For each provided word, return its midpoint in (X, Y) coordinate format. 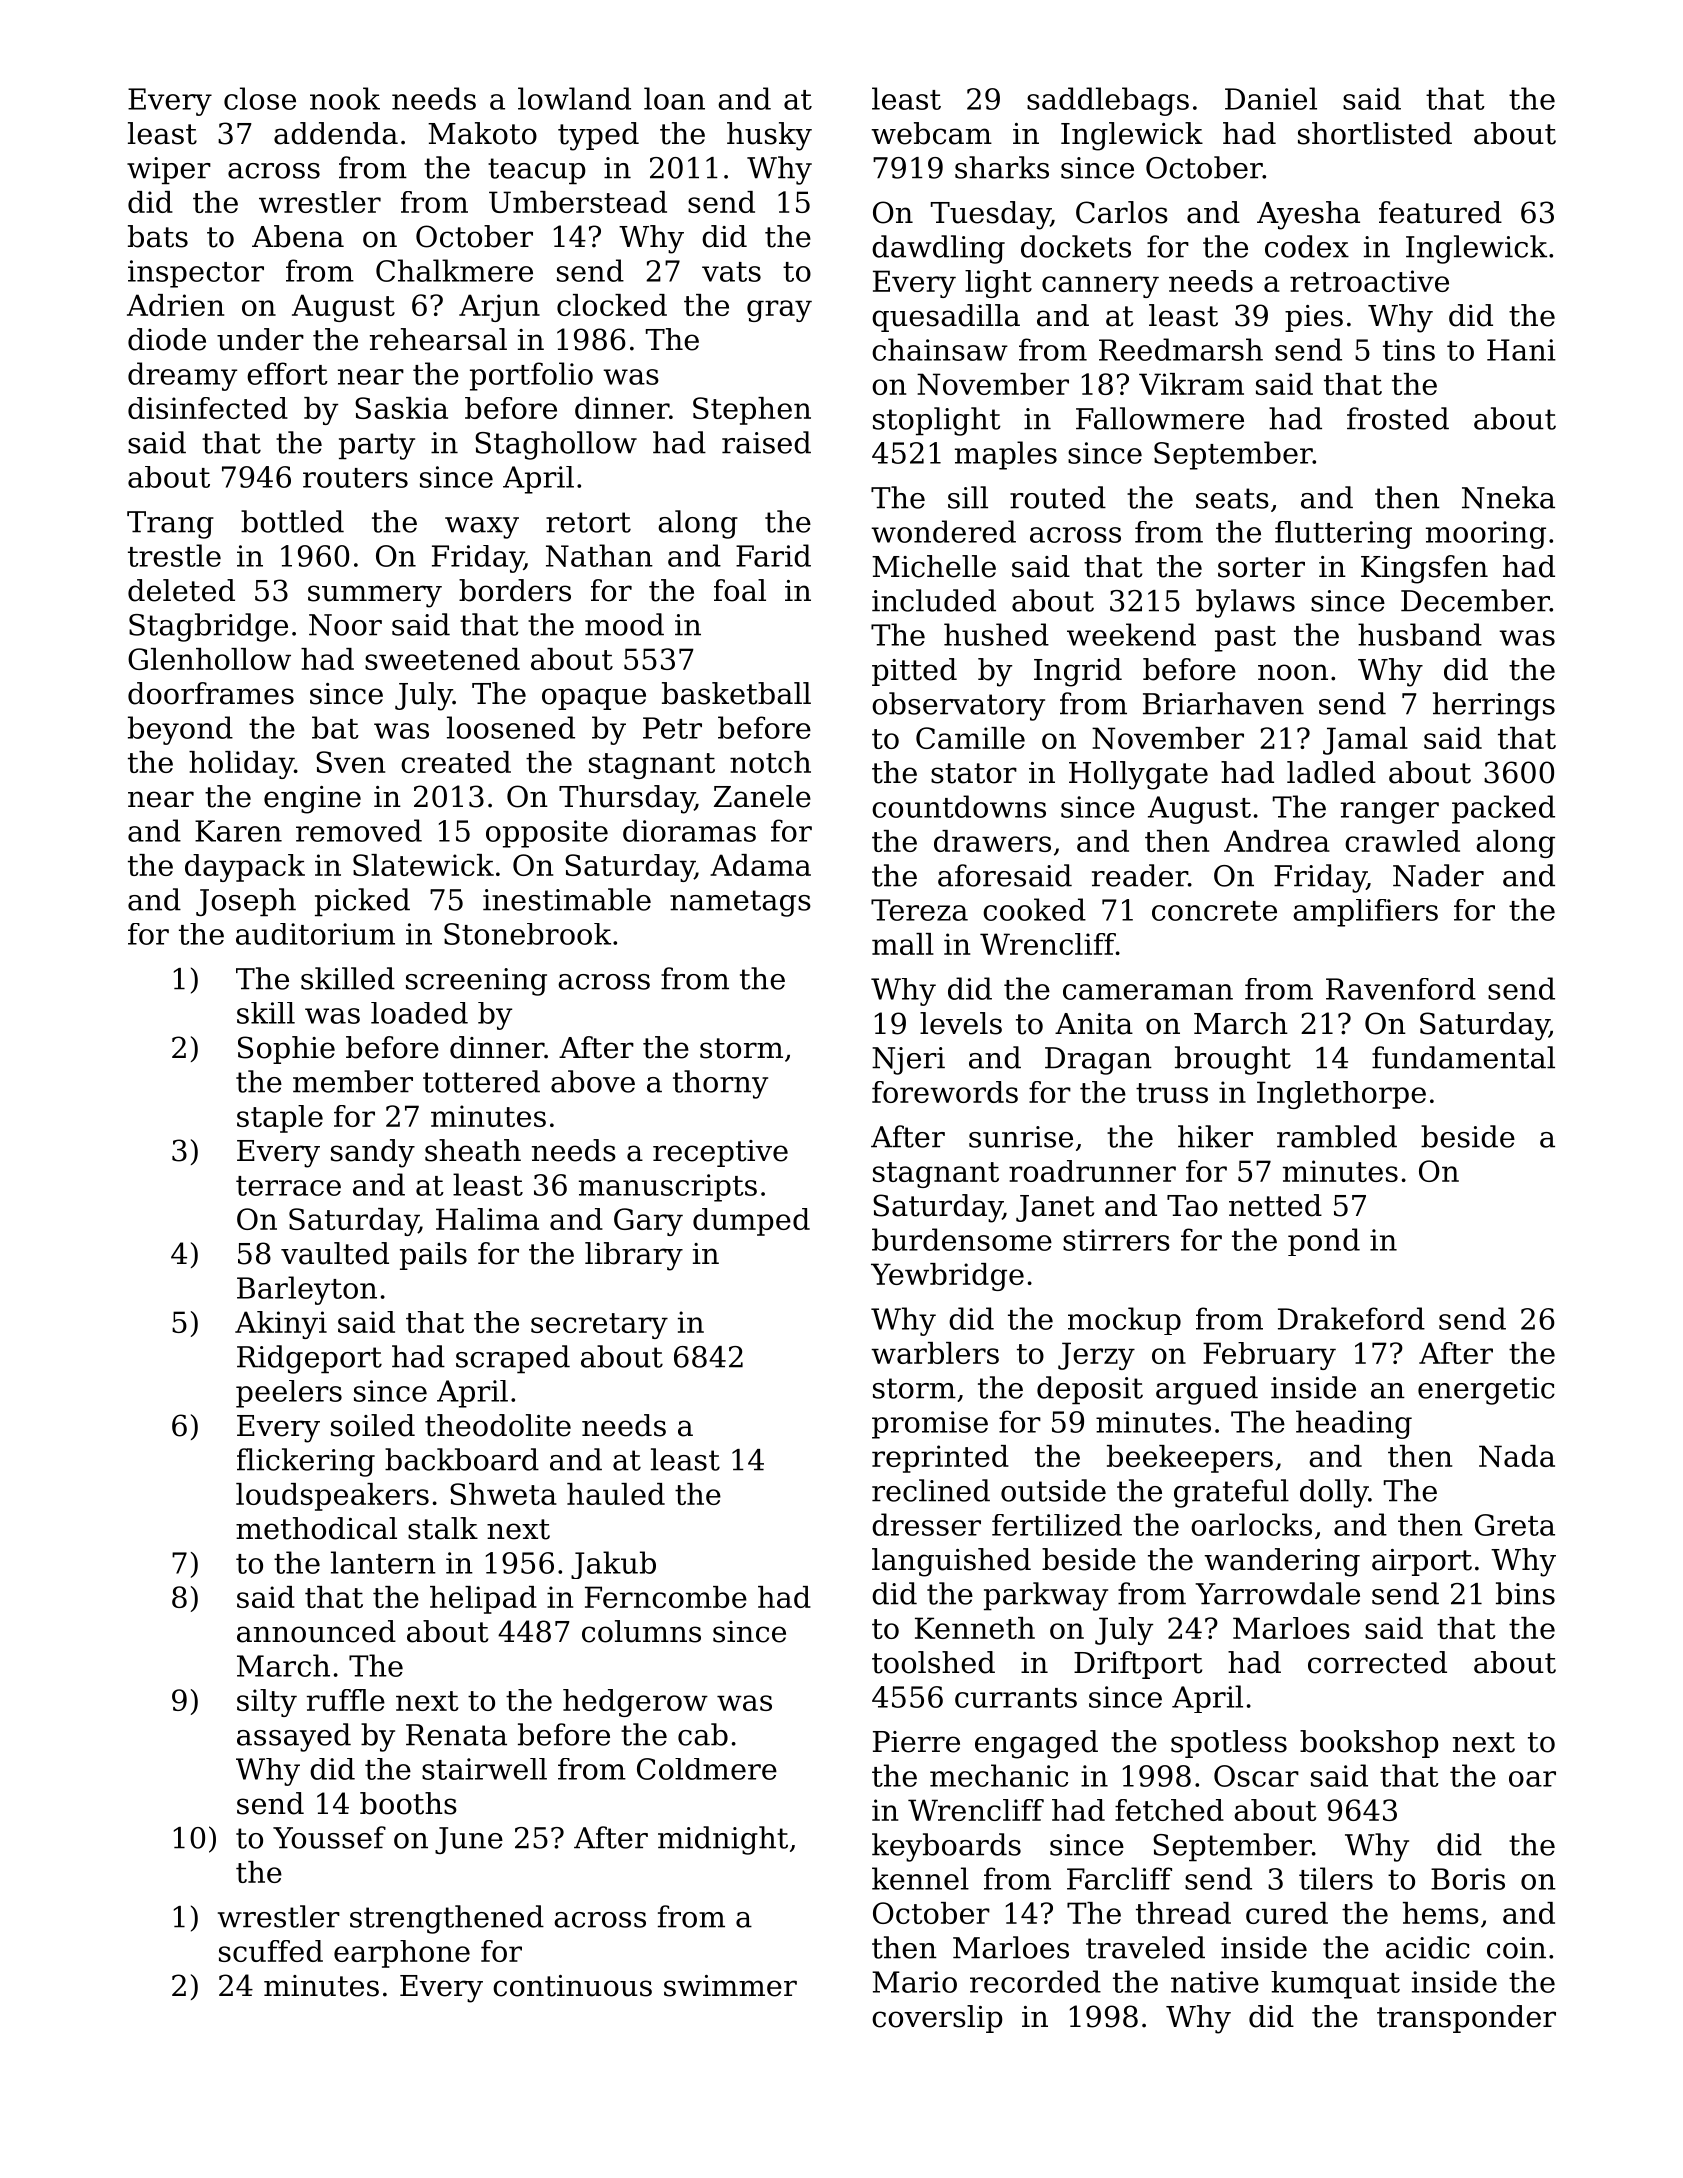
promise (930, 1425)
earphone (402, 1954)
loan (674, 98)
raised (766, 442)
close (260, 98)
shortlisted (1375, 133)
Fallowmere (1160, 418)
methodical (316, 1528)
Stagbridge (208, 627)
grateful (1231, 1493)
